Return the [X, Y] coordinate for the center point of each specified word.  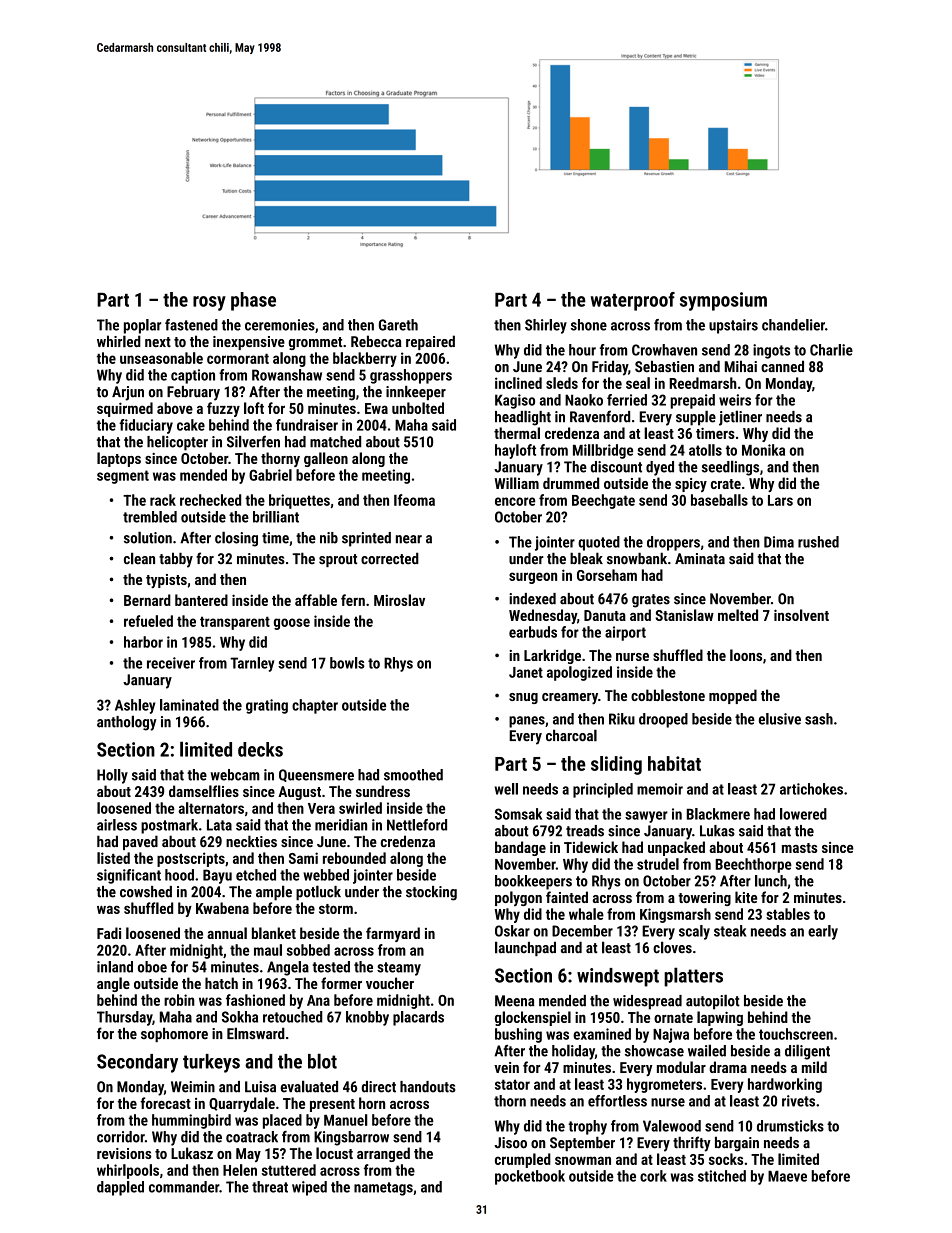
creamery [570, 699]
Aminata [700, 559]
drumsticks [790, 1126]
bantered [201, 600]
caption [193, 376]
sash [819, 719]
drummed [571, 483]
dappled [120, 1188]
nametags [383, 1189]
